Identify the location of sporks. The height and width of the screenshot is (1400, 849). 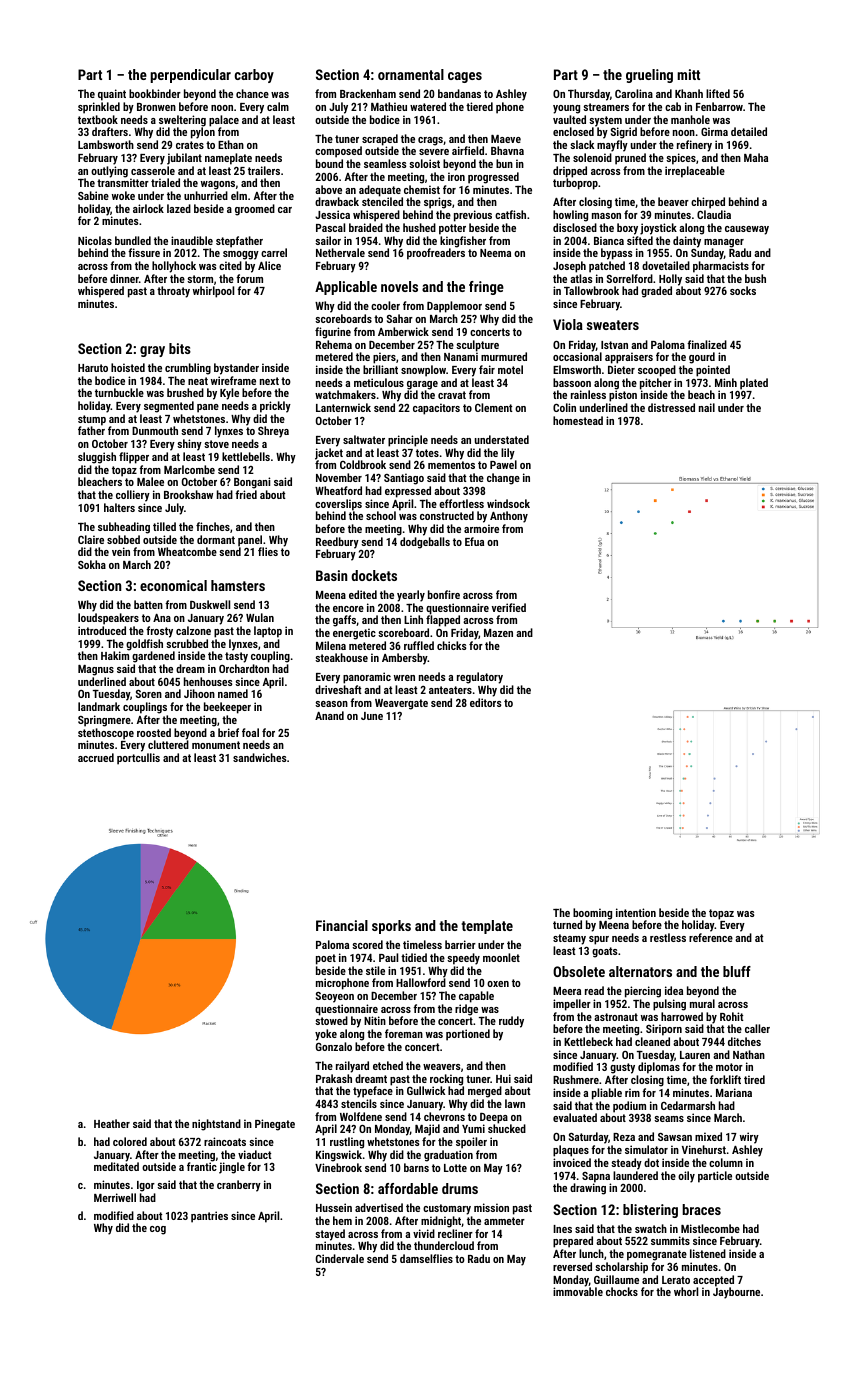
(391, 927).
